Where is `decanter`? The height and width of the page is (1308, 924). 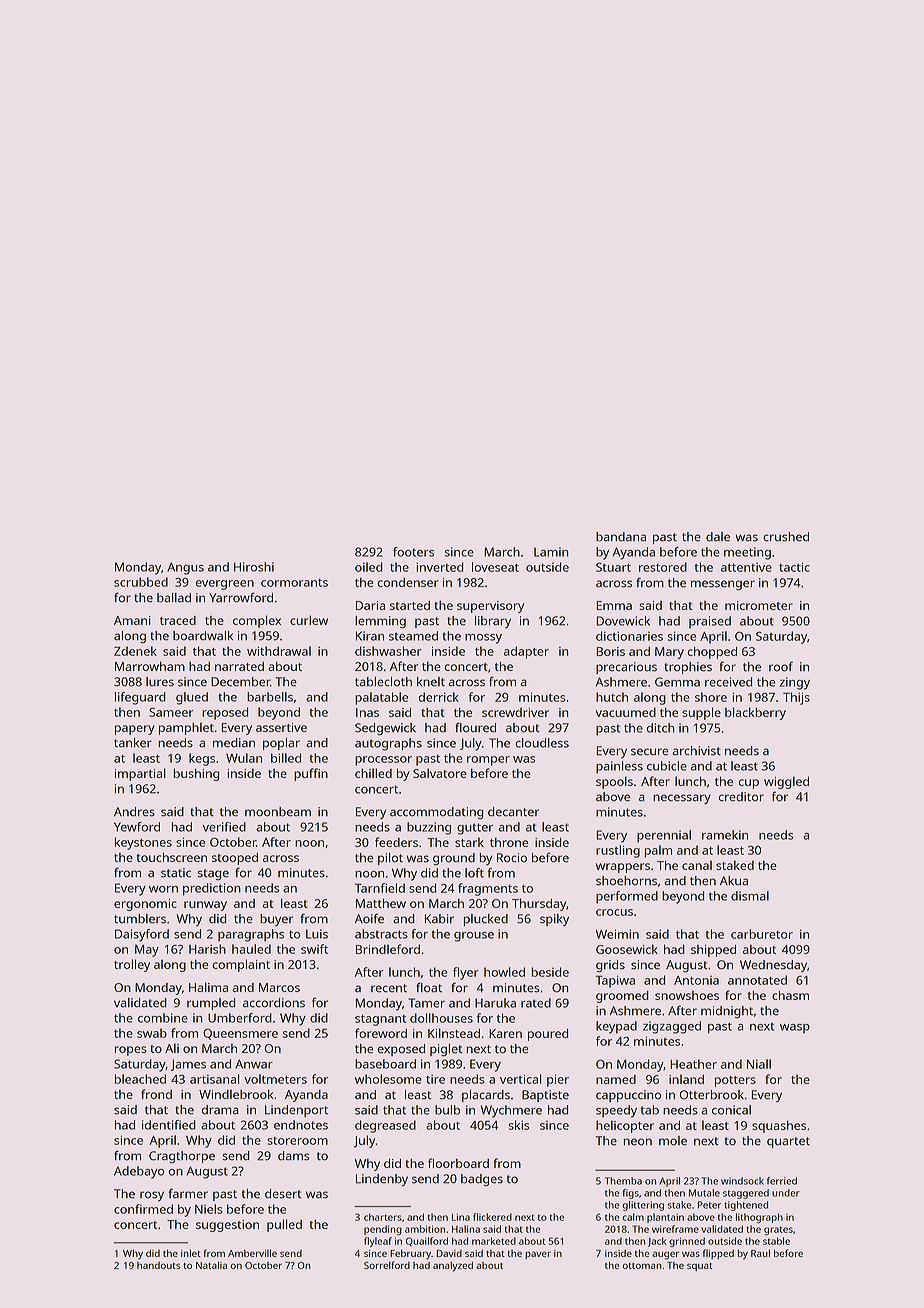
decanter is located at coordinates (513, 812).
